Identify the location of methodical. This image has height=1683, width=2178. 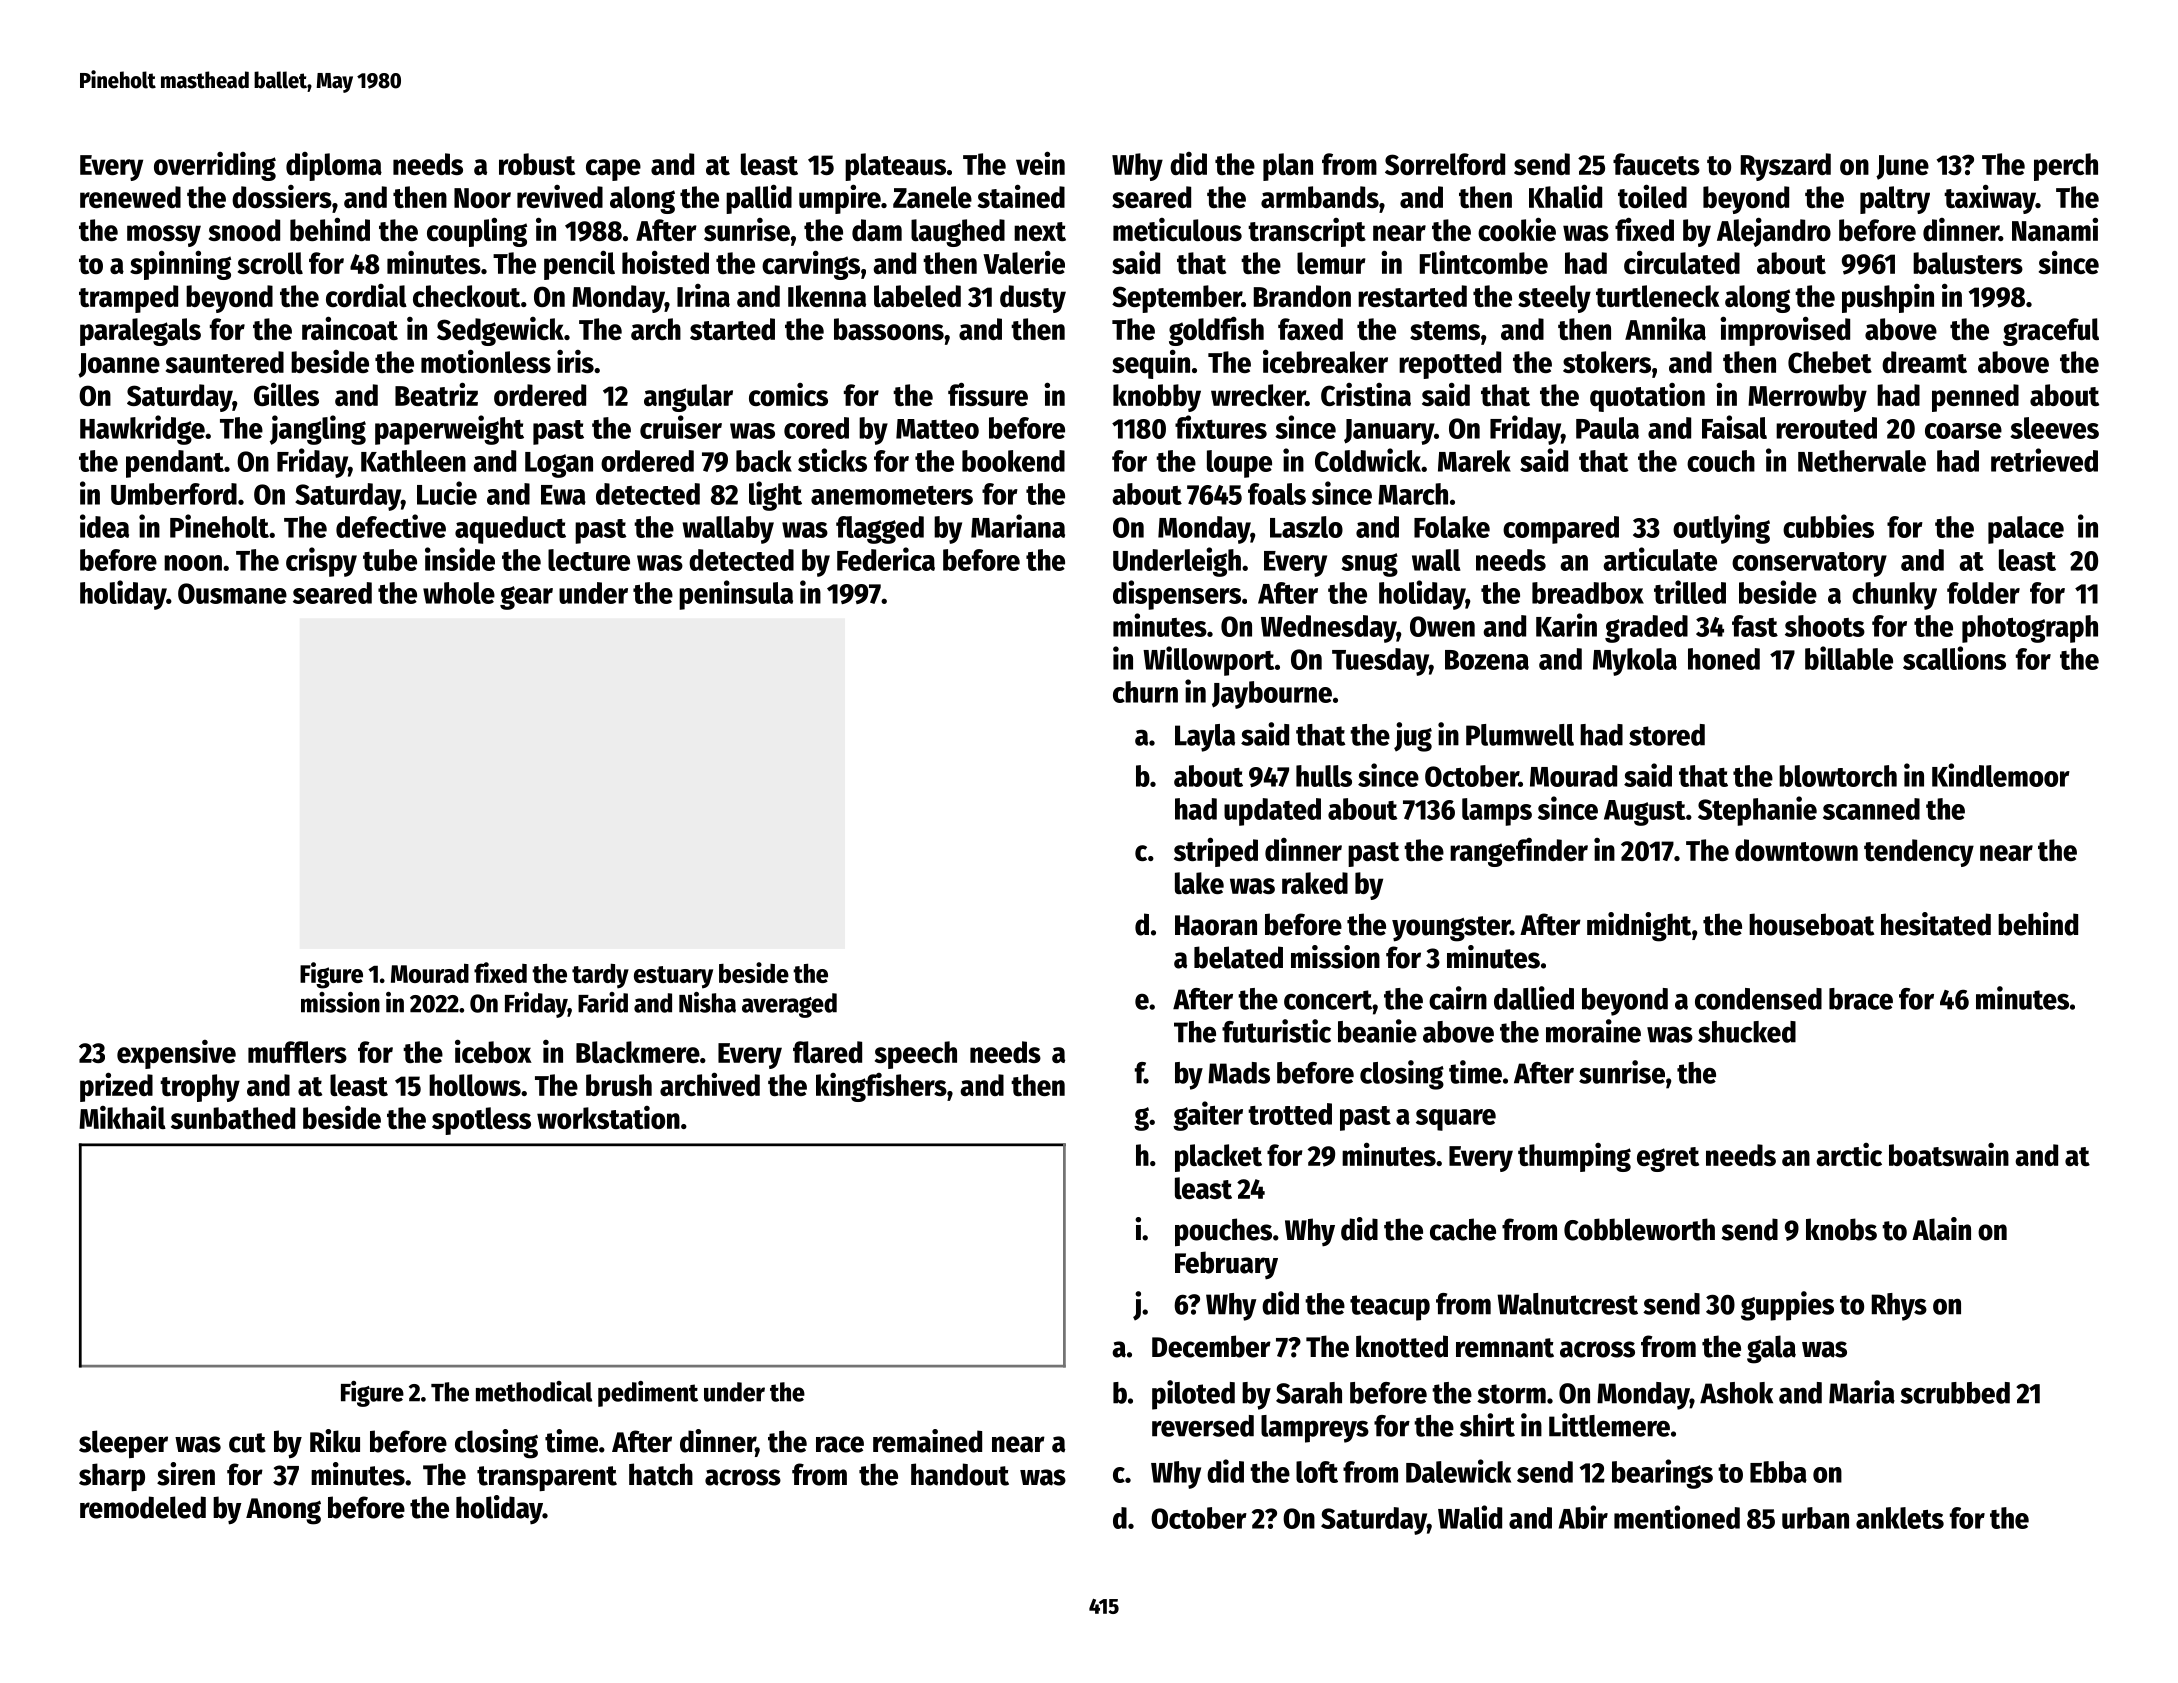
(534, 1391).
